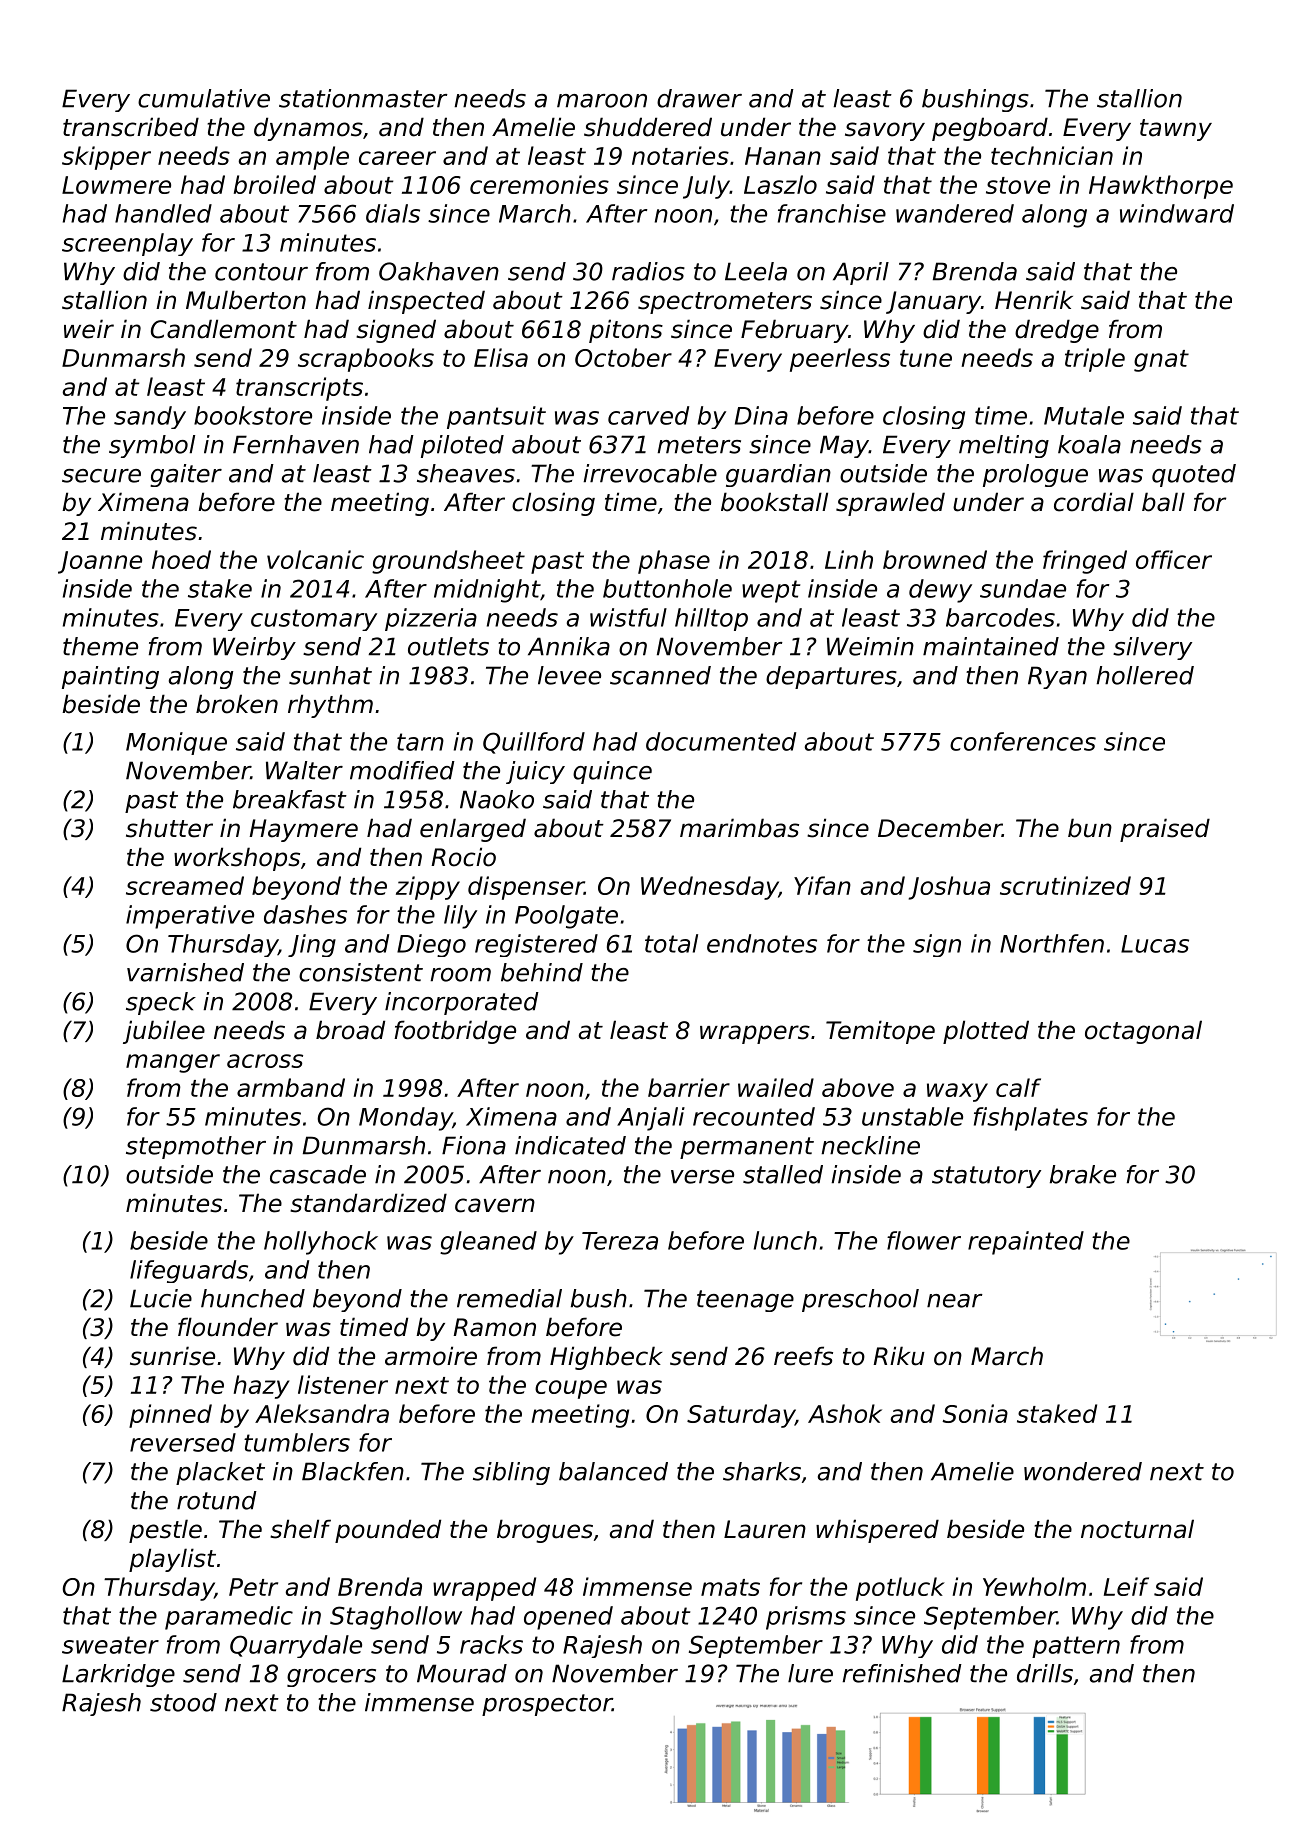 The height and width of the image is (1840, 1301). Describe the element at coordinates (650, 473) in the image. I see `irrevocable` at that location.
